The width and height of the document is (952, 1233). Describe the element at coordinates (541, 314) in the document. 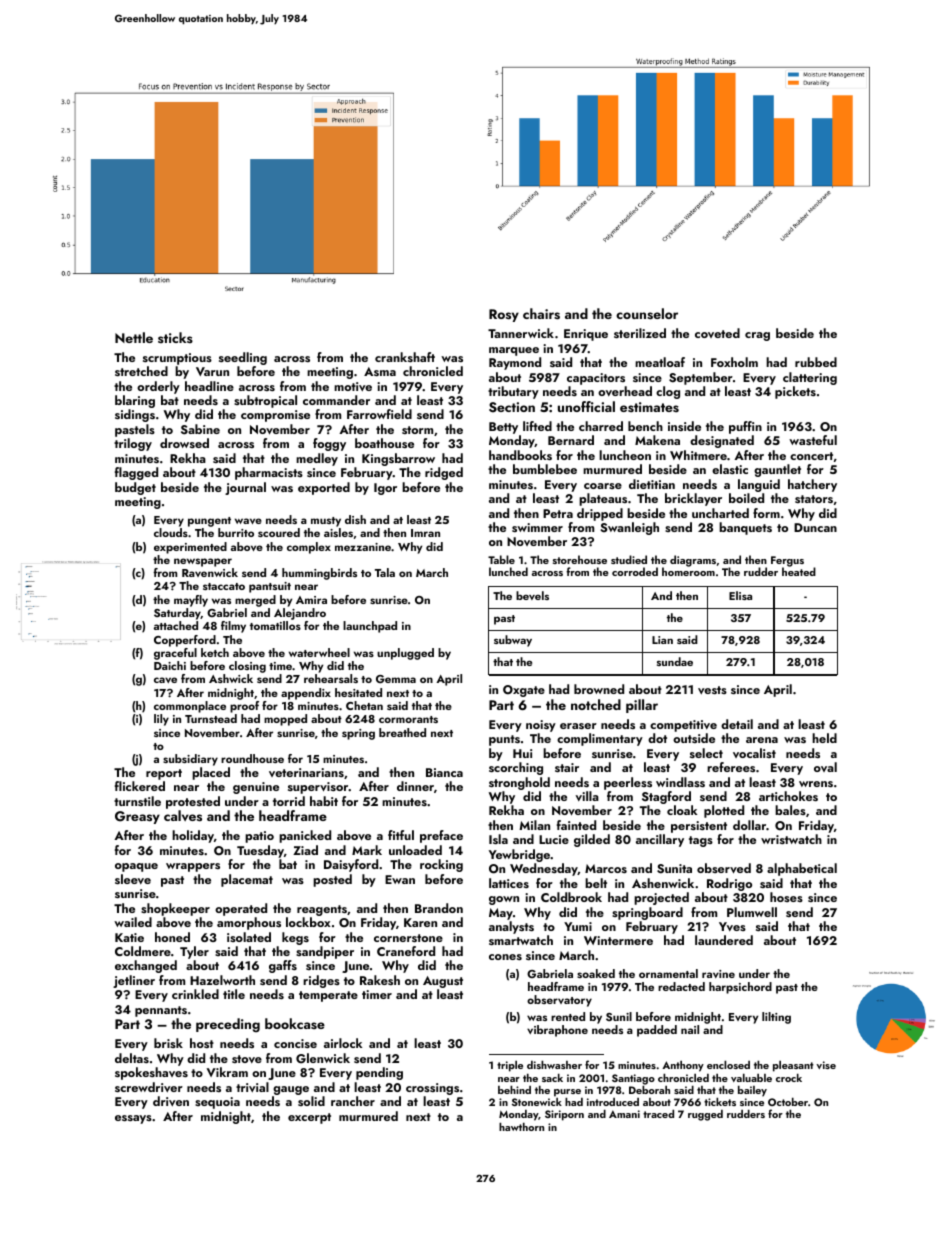

I see `chairs` at that location.
